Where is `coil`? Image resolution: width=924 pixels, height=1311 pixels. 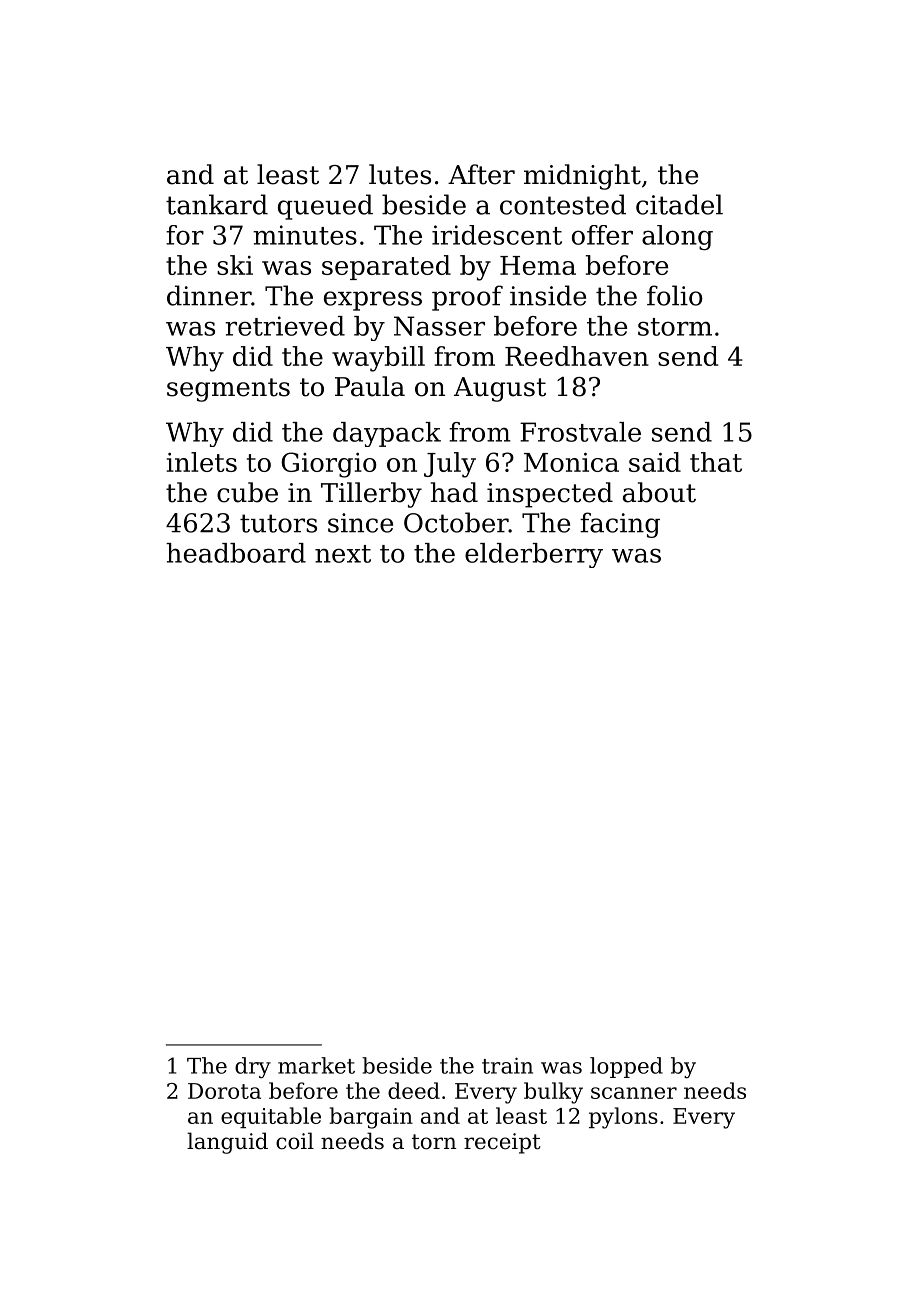
coil is located at coordinates (295, 1141).
